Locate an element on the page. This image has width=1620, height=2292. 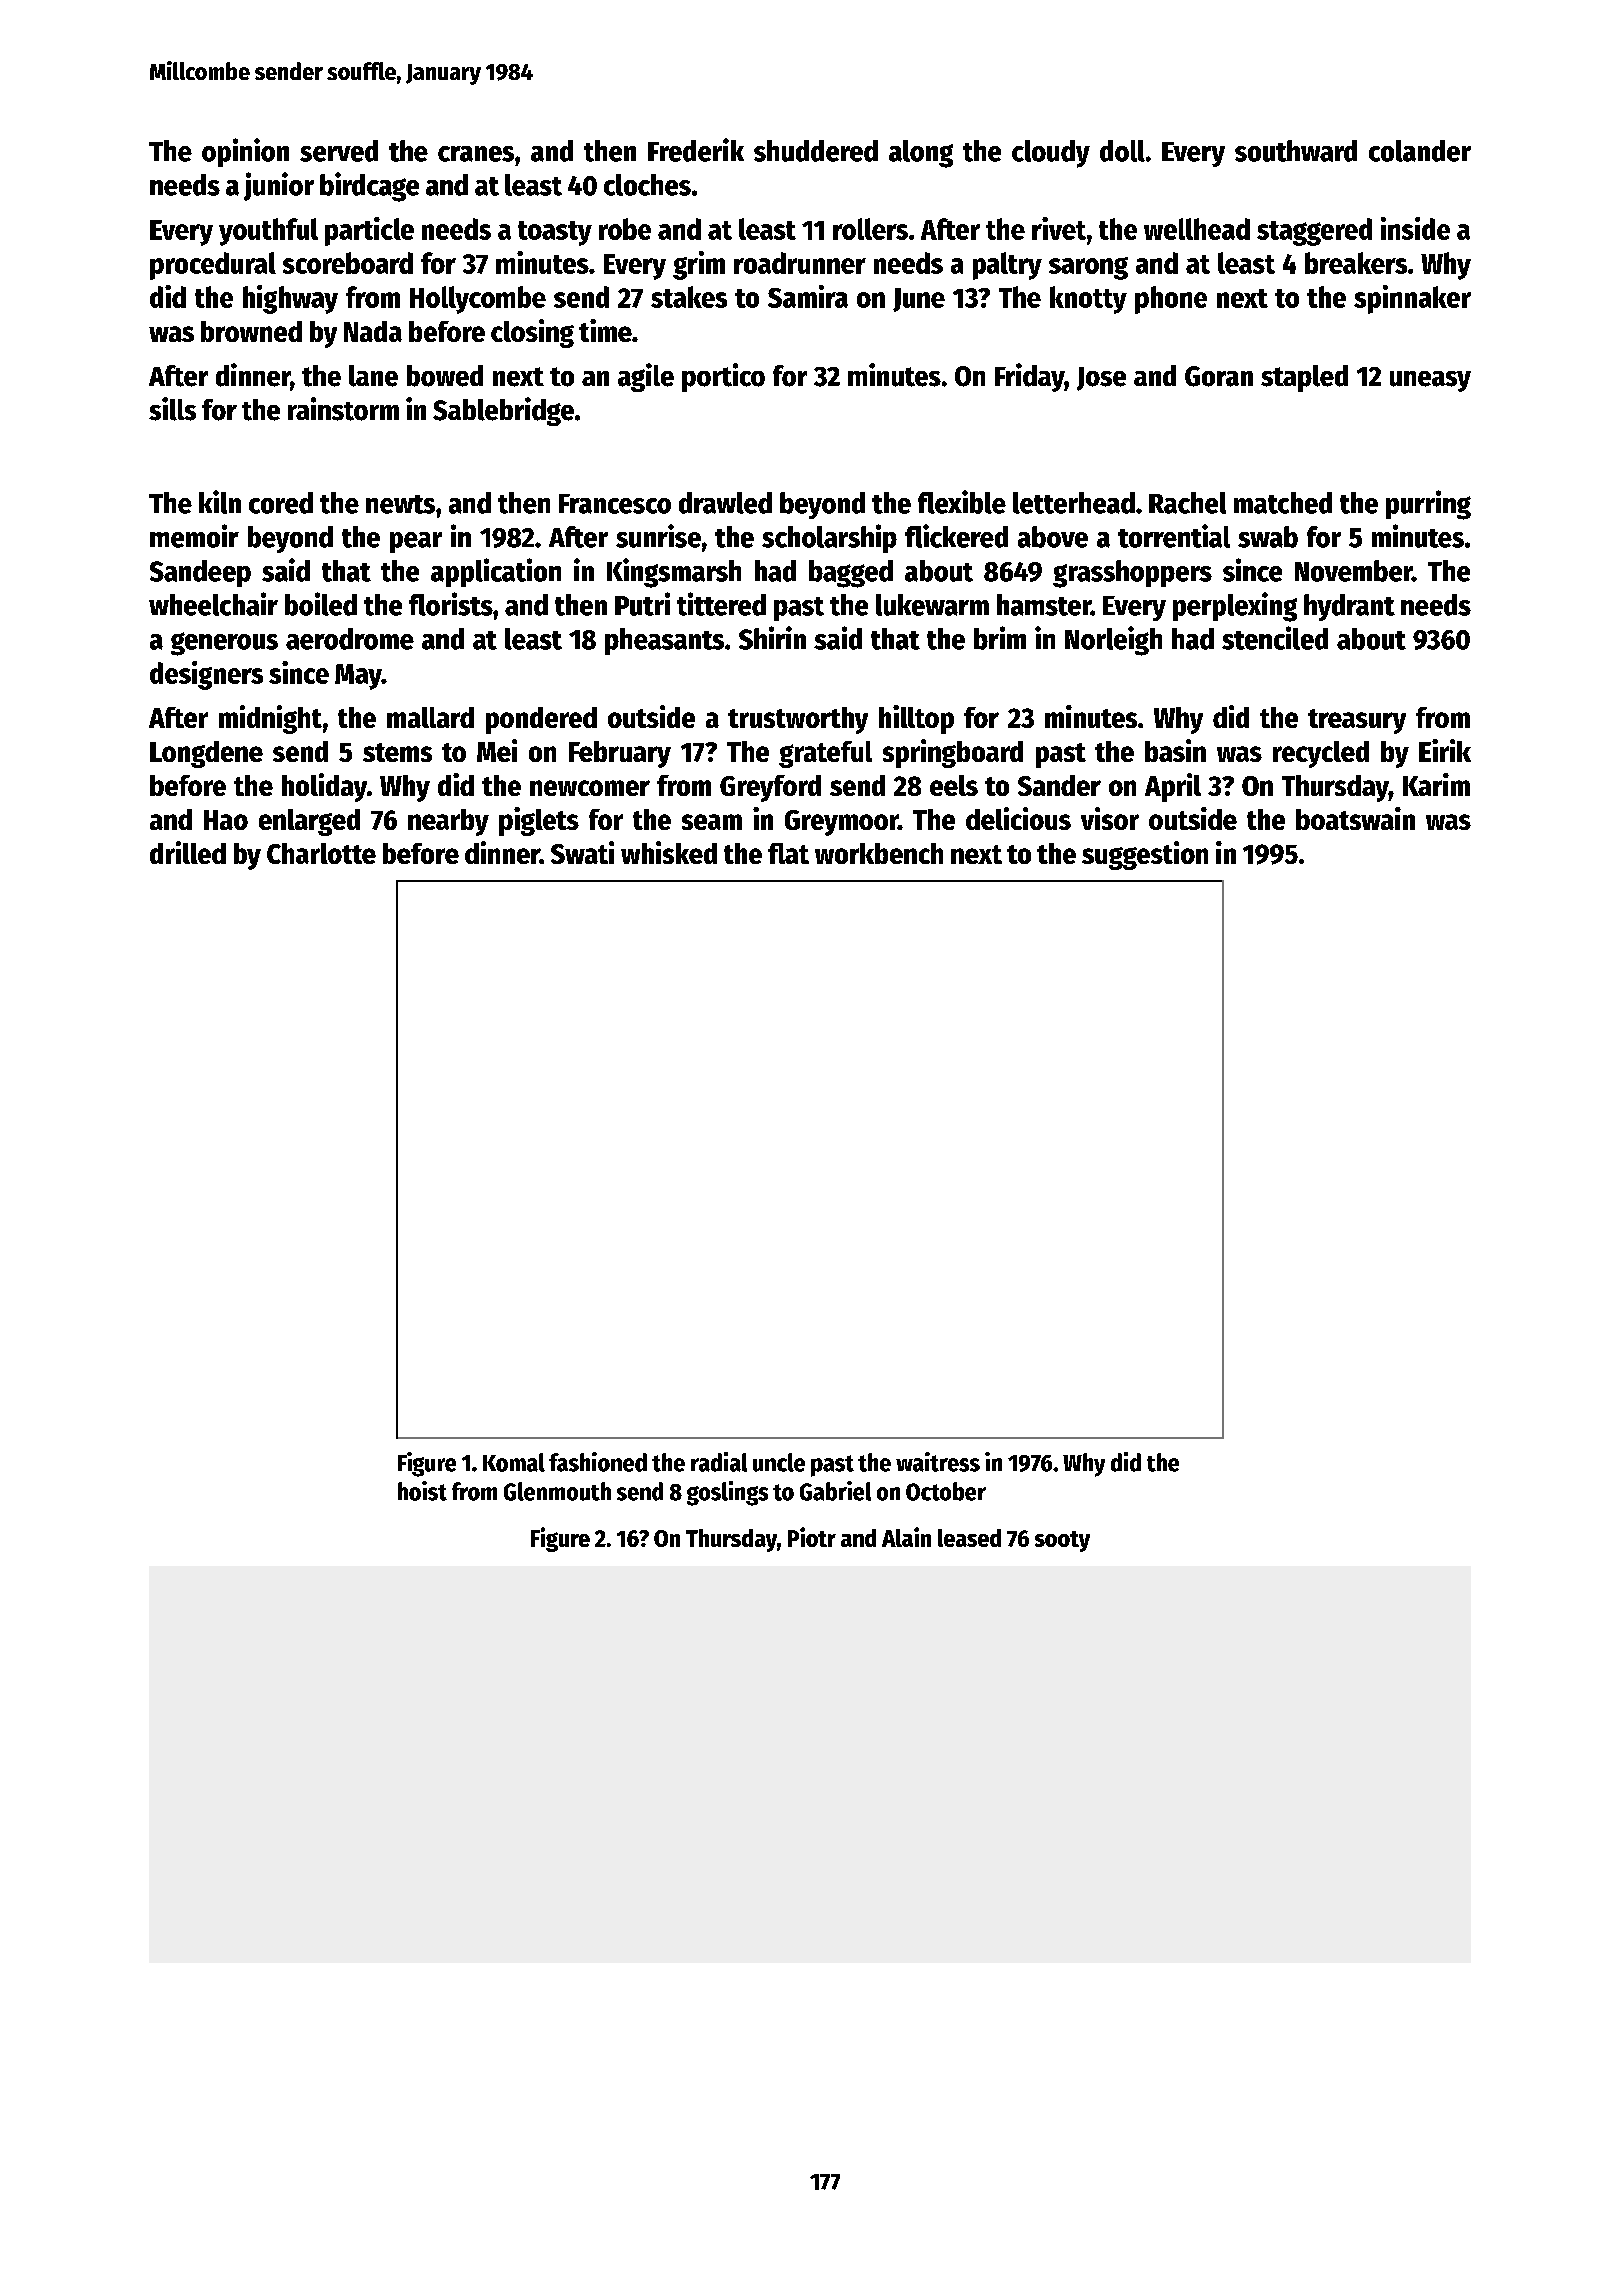
doll is located at coordinates (1122, 151).
